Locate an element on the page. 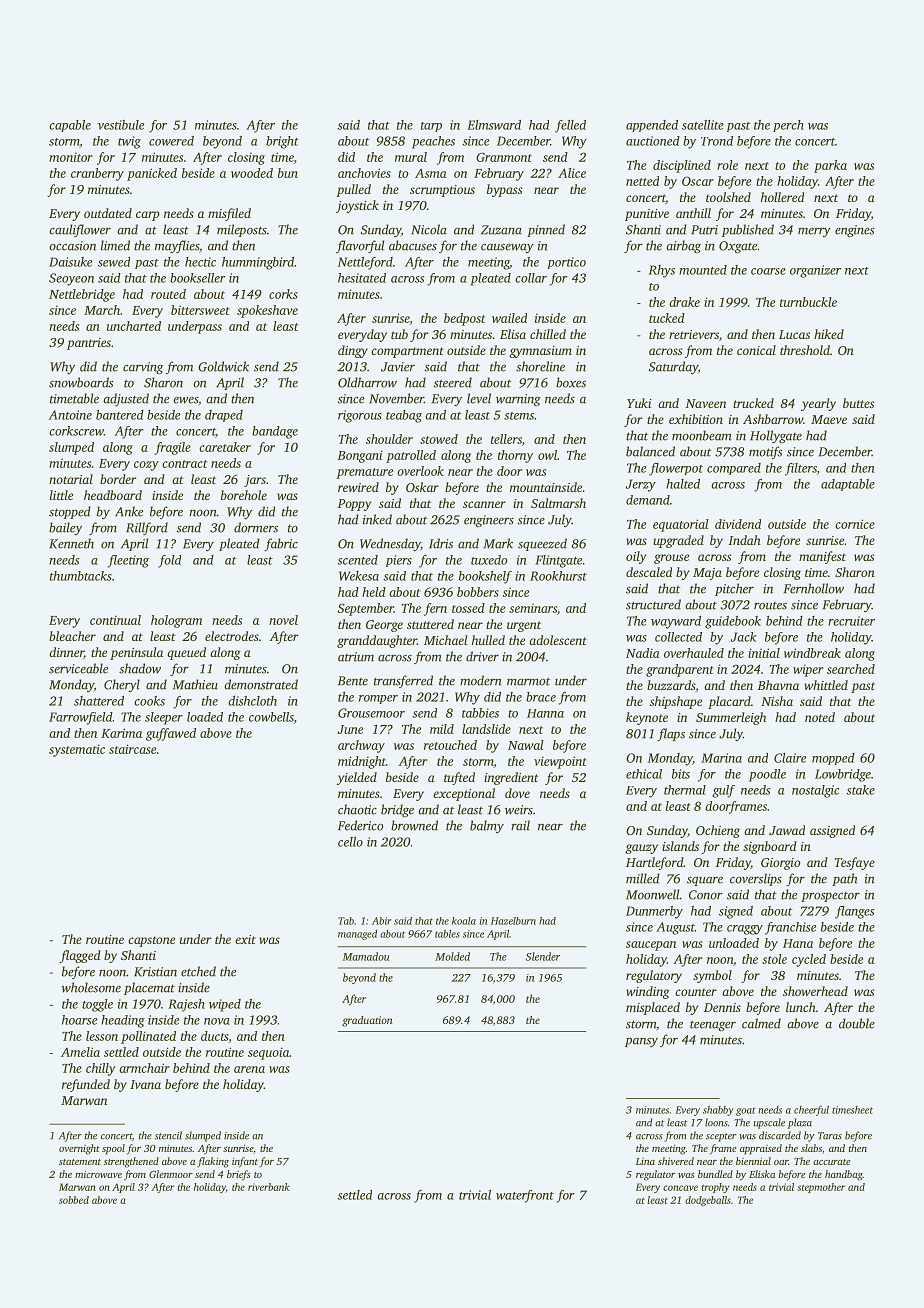 Image resolution: width=924 pixels, height=1308 pixels. capable is located at coordinates (70, 126).
